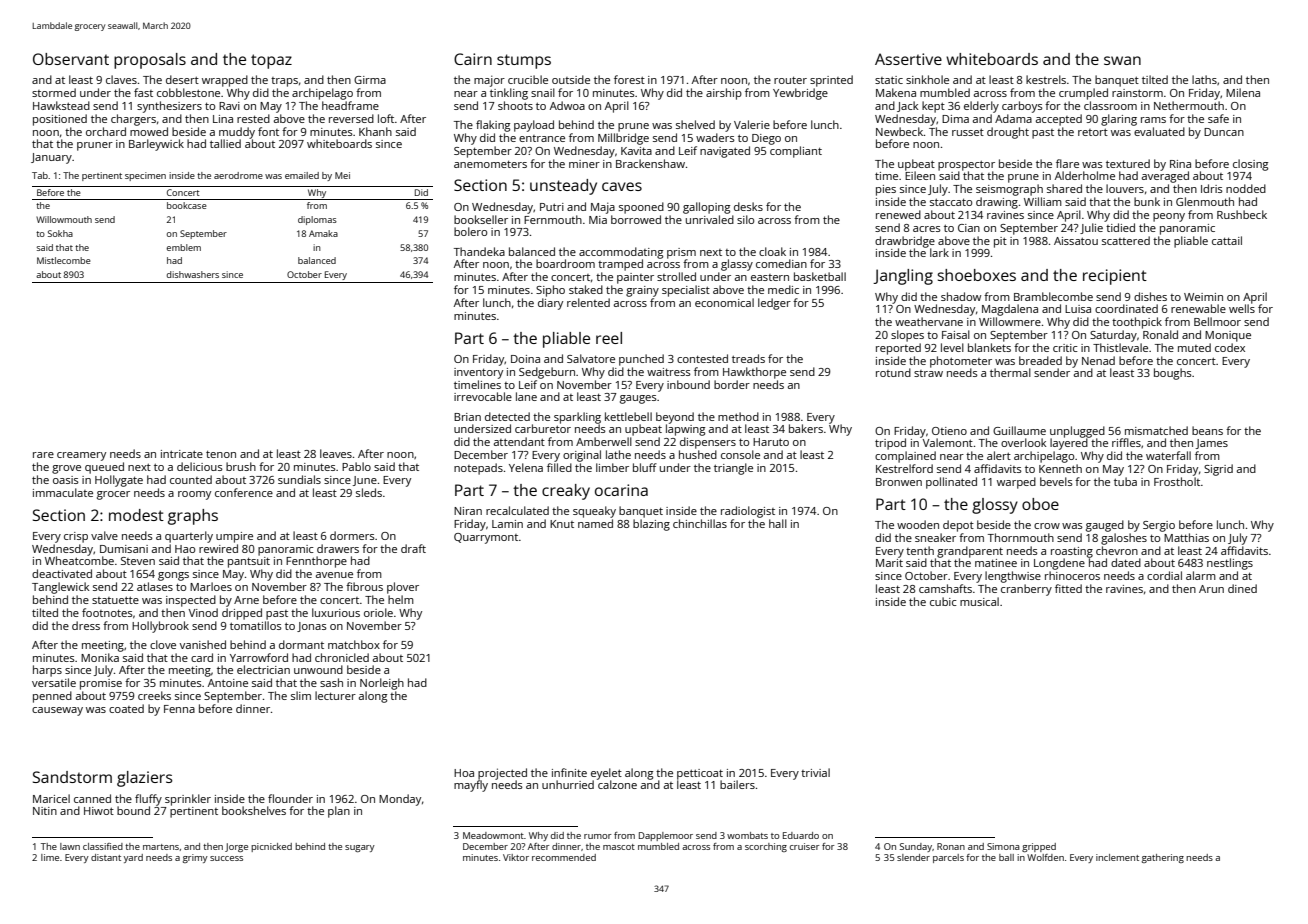  What do you see at coordinates (339, 812) in the screenshot?
I see `plan` at bounding box center [339, 812].
